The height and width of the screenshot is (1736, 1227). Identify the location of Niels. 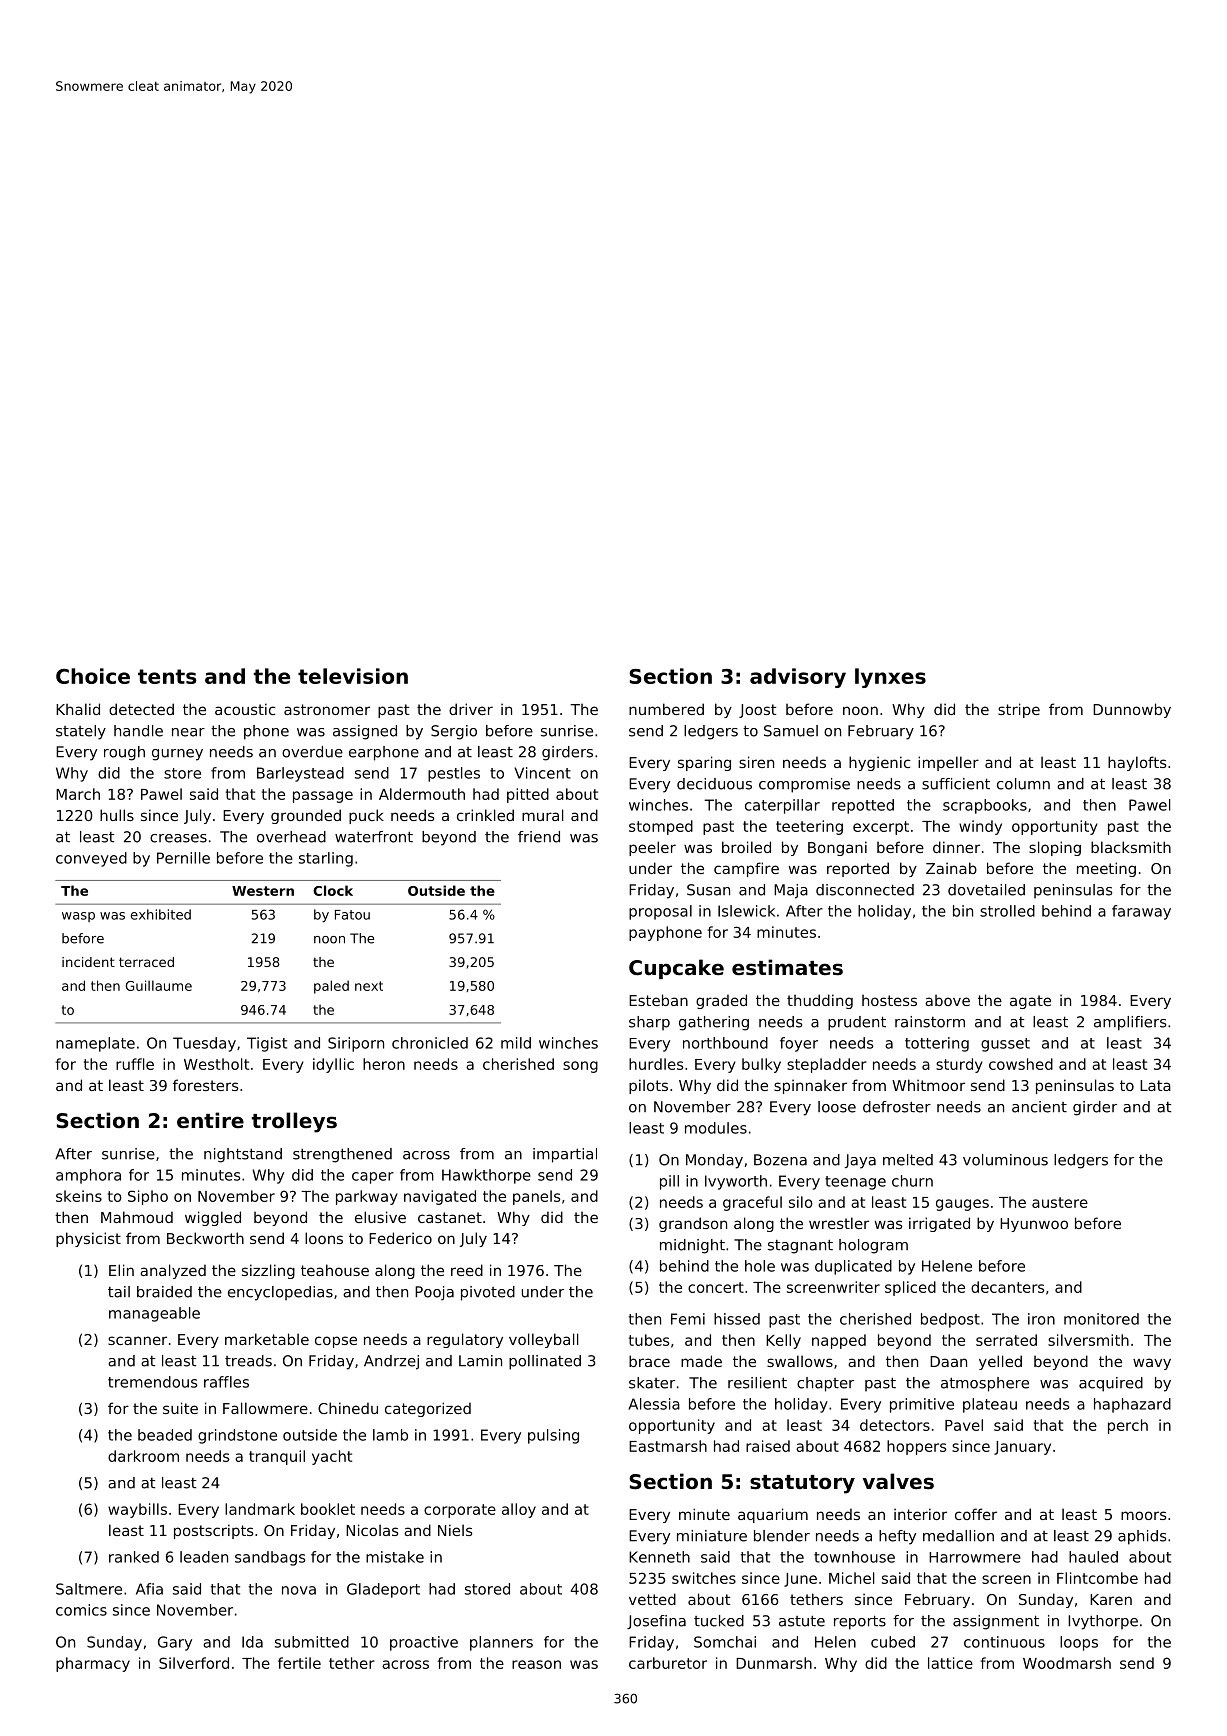
(455, 1530).
